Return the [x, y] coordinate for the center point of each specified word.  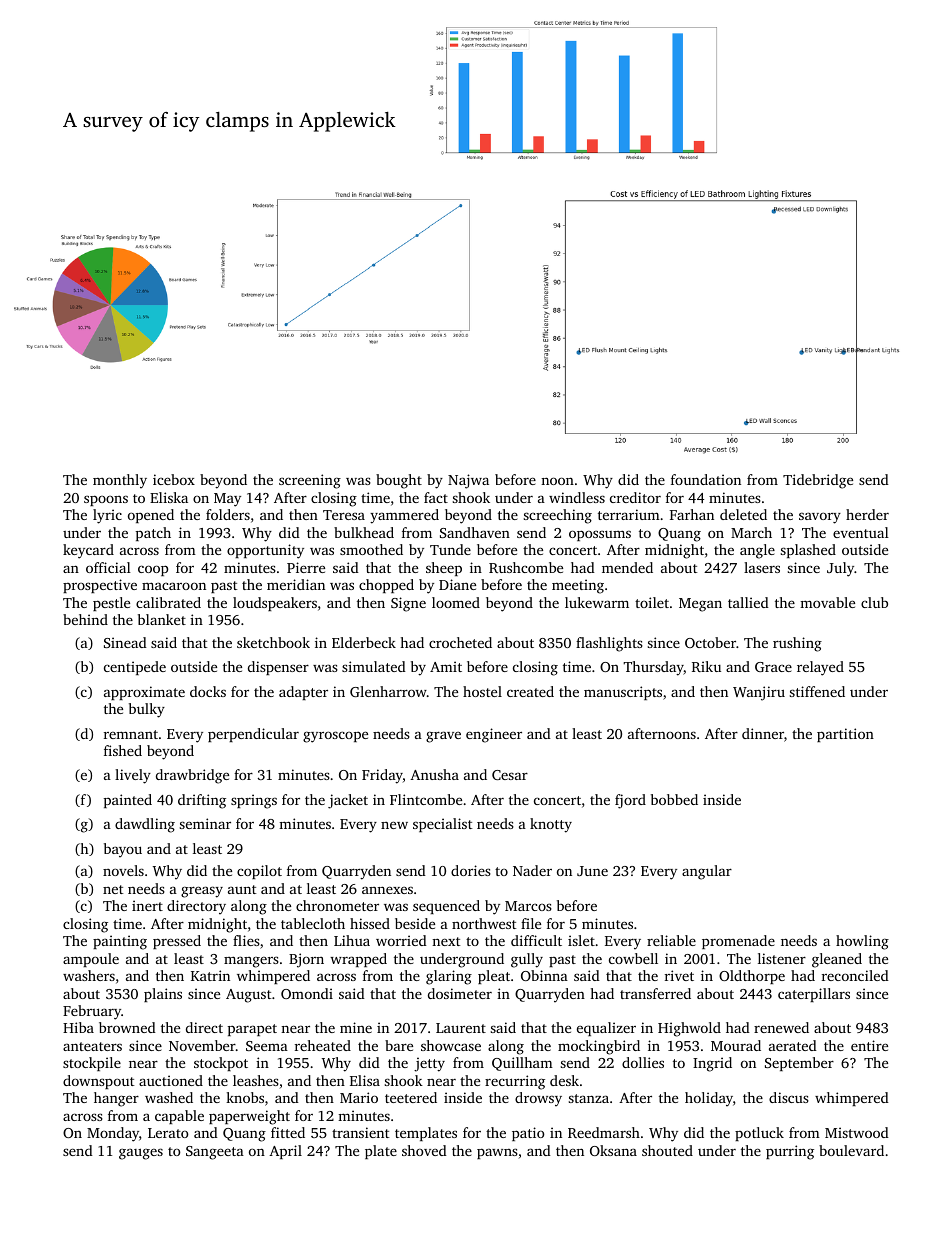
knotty [551, 825]
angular [707, 872]
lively [133, 776]
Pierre [306, 567]
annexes [387, 890]
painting [120, 942]
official [108, 567]
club [874, 602]
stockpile [92, 1064]
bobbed [674, 799]
